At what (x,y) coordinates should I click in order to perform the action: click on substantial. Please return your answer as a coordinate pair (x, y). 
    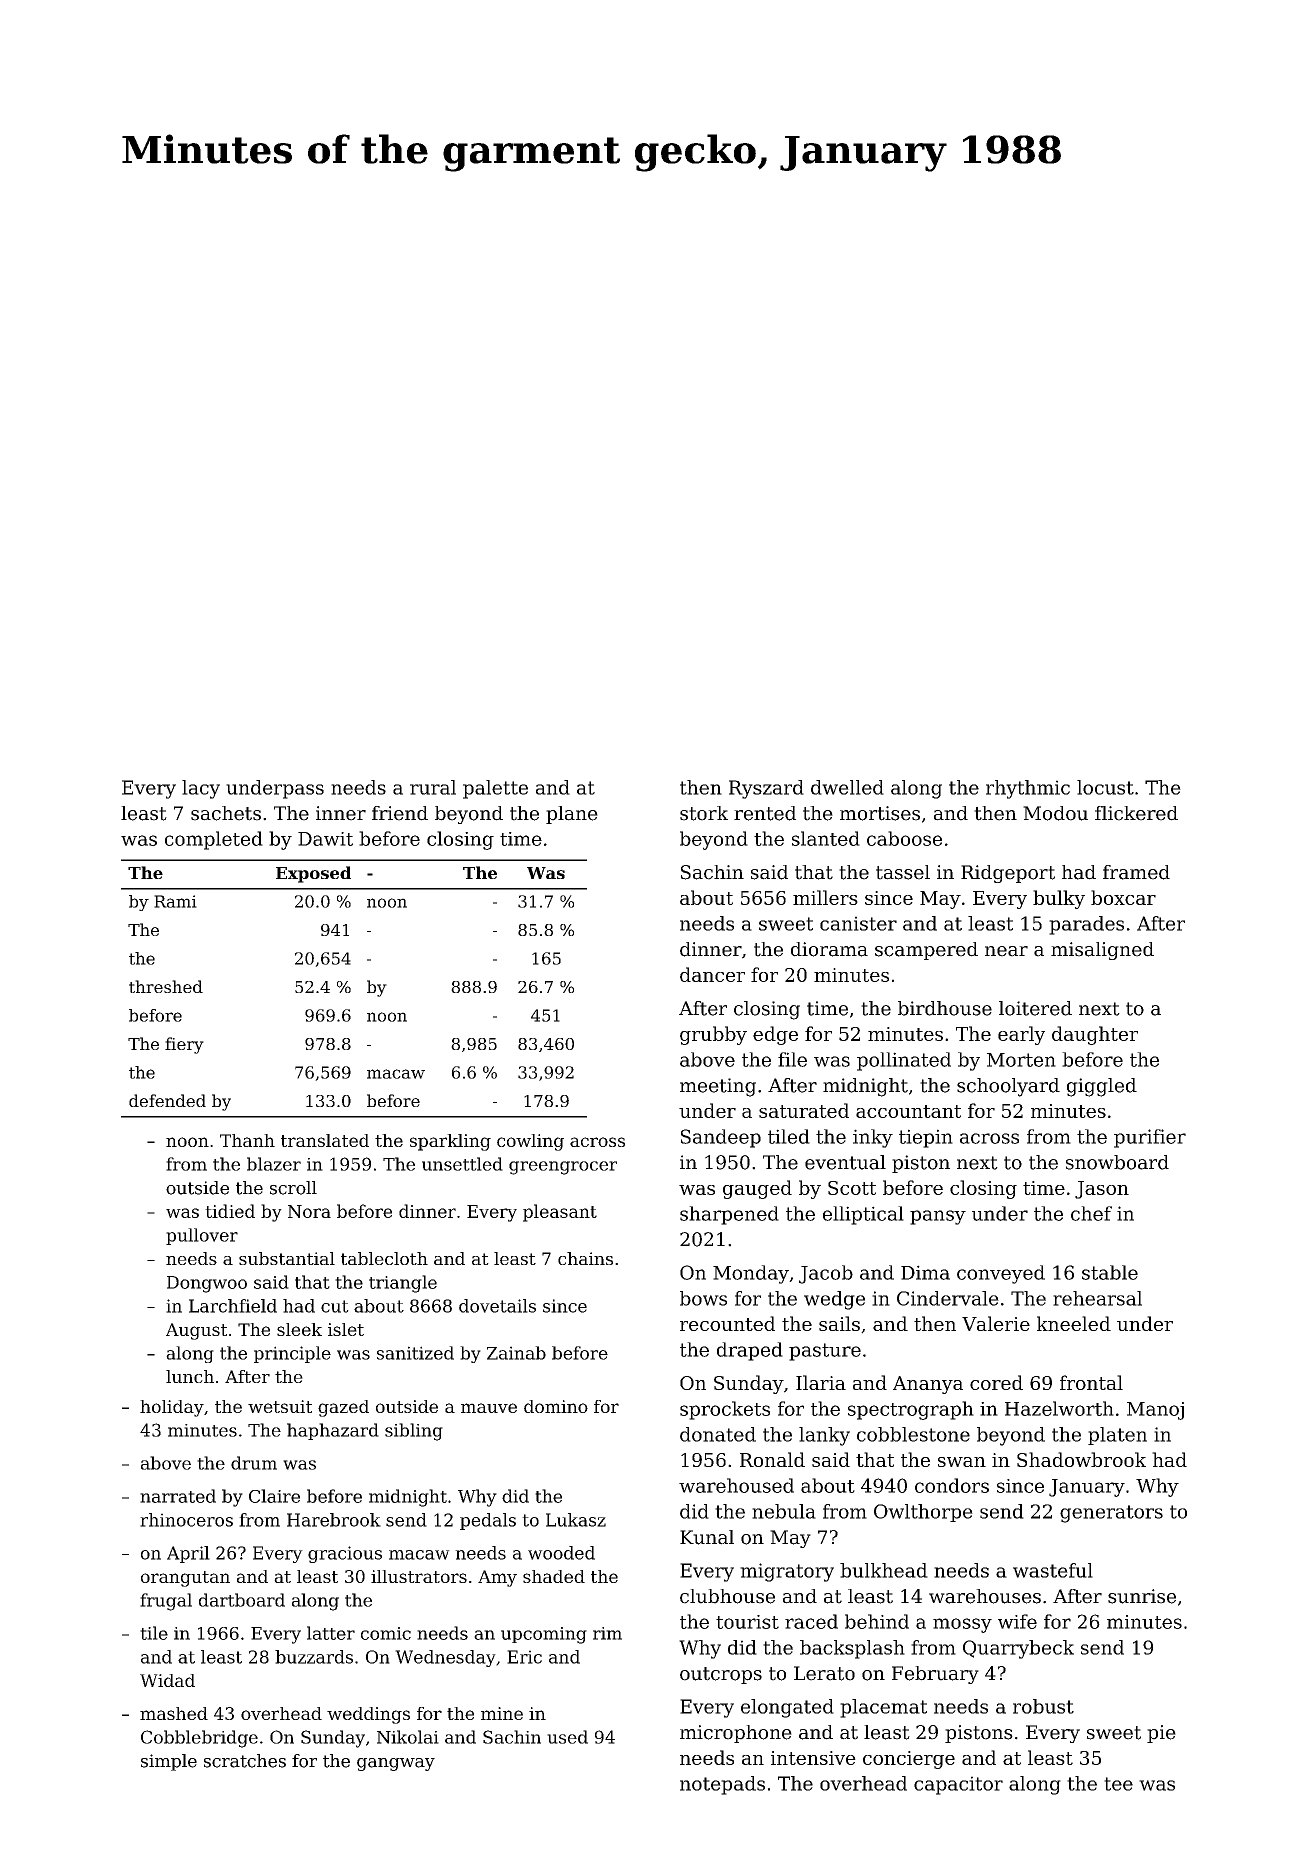
    Looking at the image, I should click on (287, 1258).
